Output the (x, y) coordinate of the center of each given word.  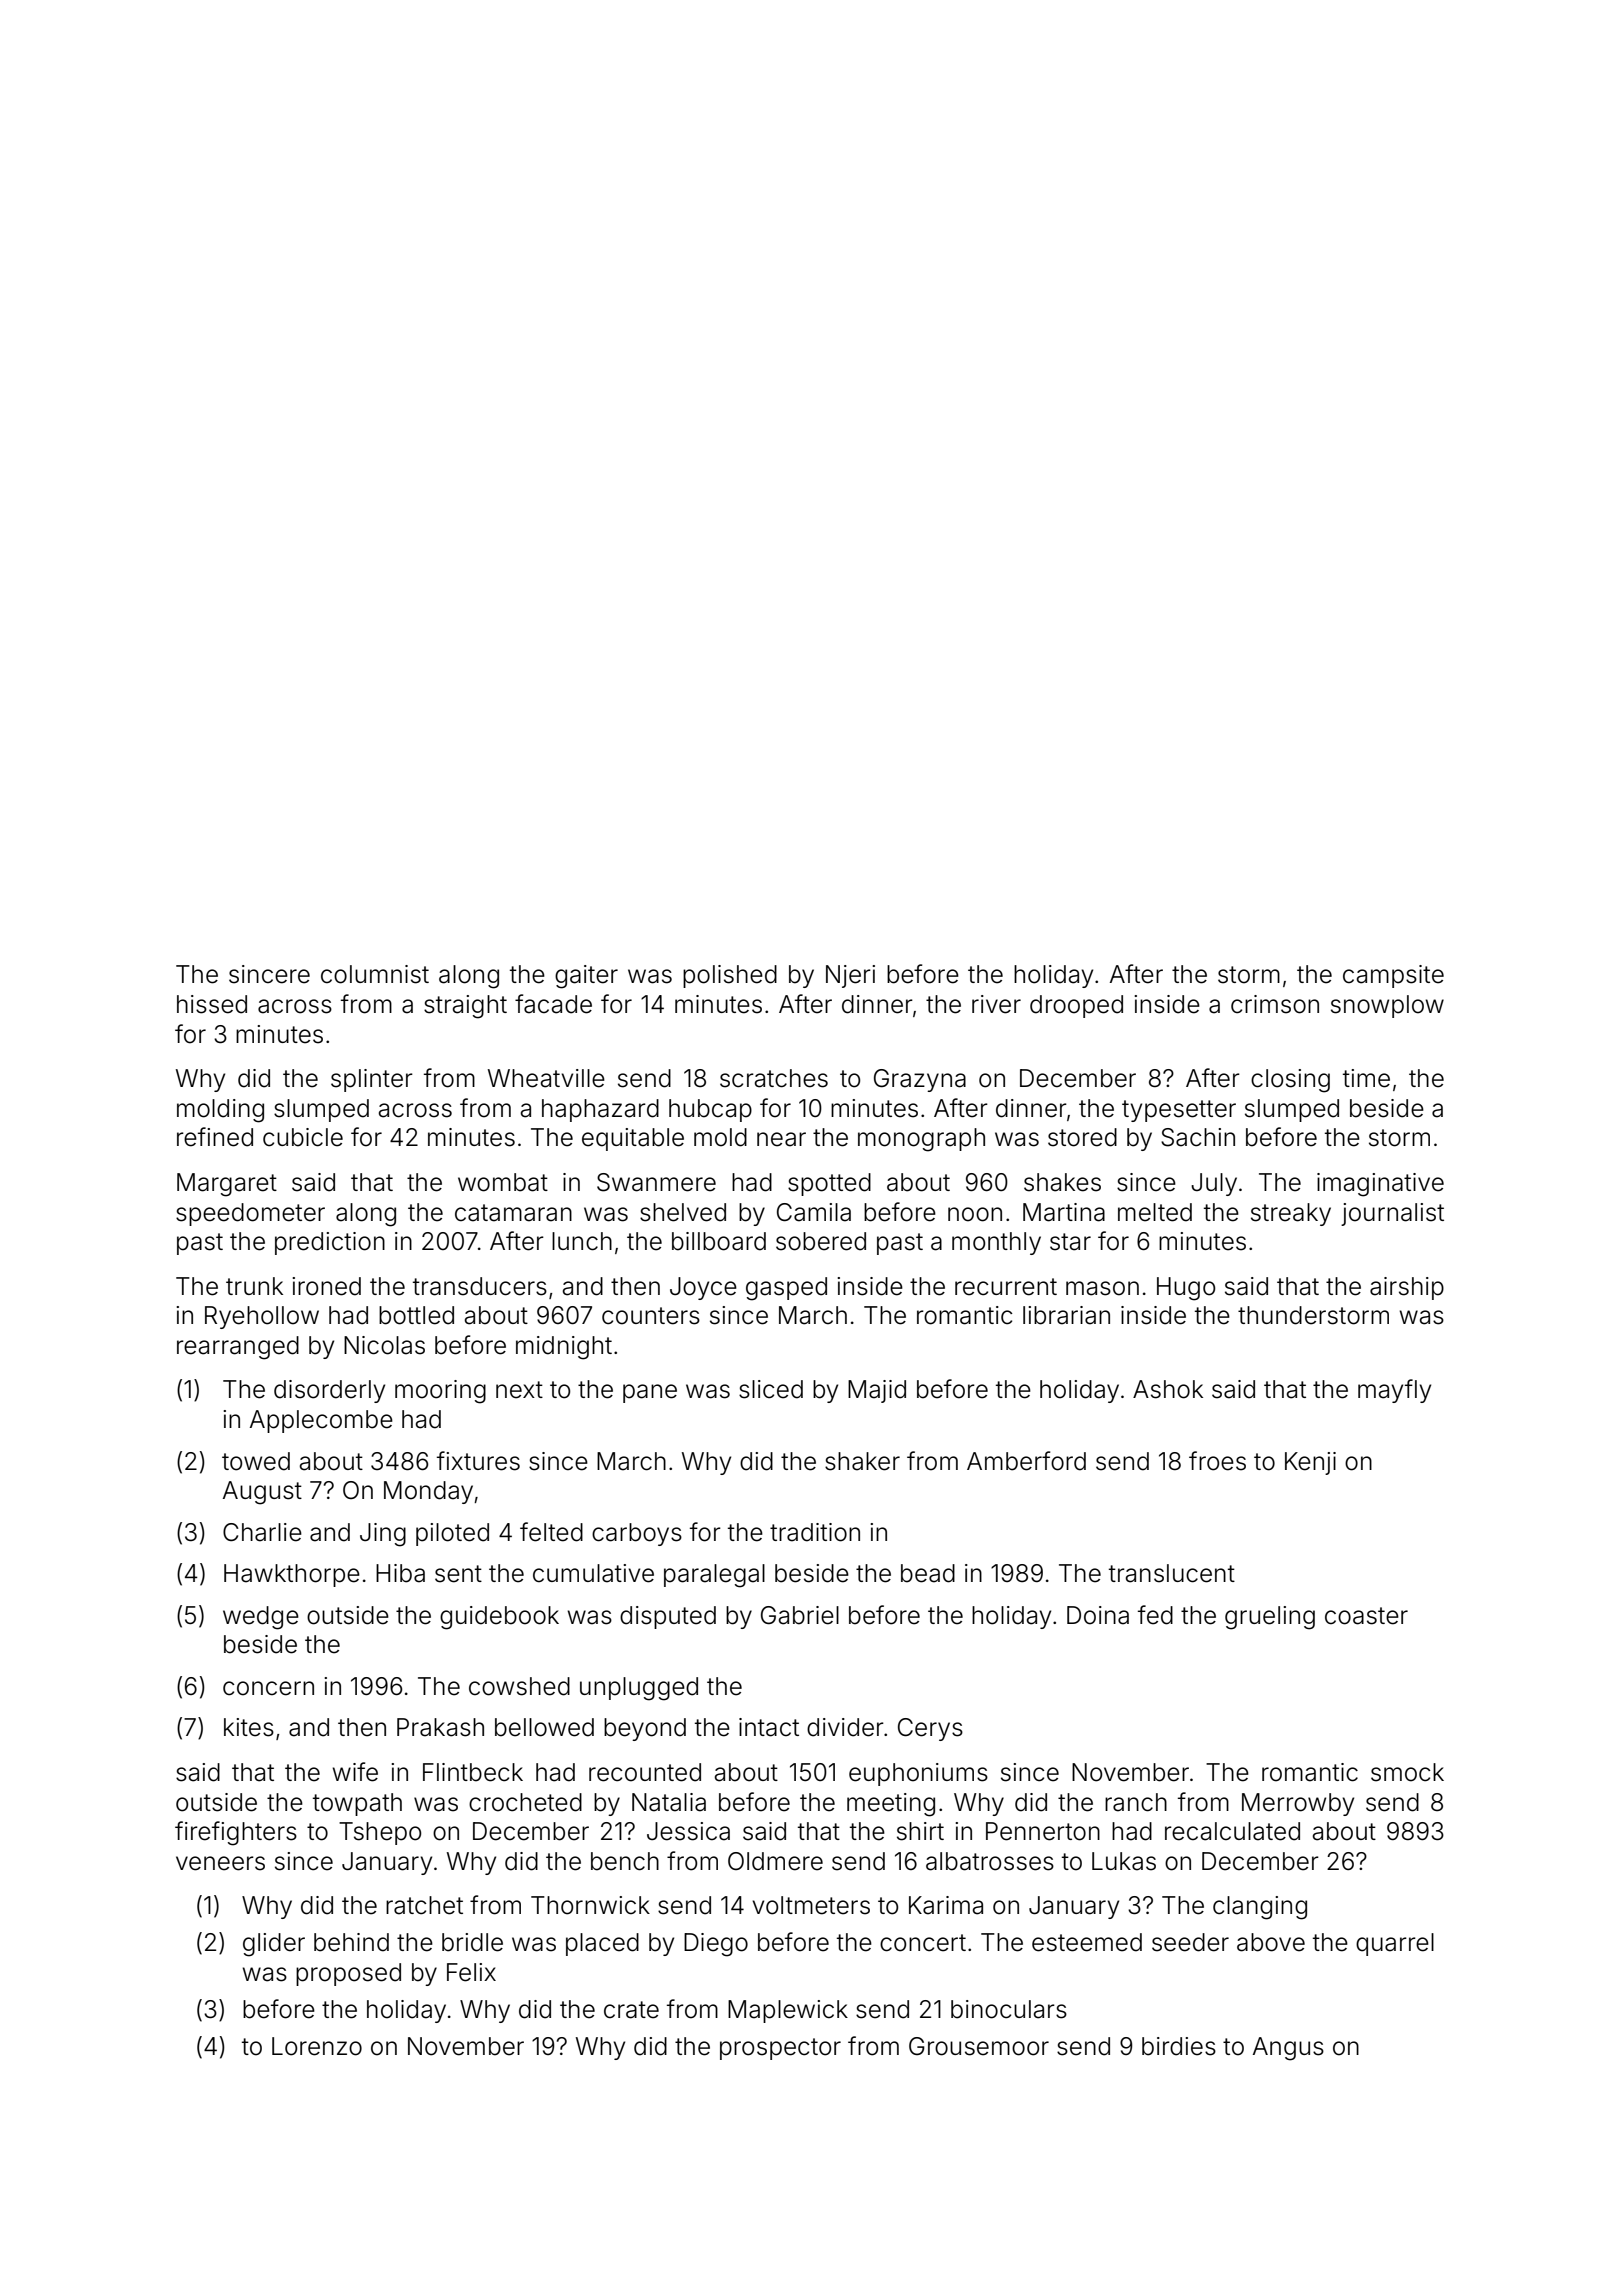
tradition (815, 1532)
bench (625, 1861)
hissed (212, 1004)
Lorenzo (317, 2046)
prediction (330, 1243)
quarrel (1395, 1944)
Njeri (850, 976)
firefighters (236, 1833)
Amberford (1026, 1461)
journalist (1392, 1214)
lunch (582, 1241)
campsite (1393, 976)
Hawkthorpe (292, 1575)
